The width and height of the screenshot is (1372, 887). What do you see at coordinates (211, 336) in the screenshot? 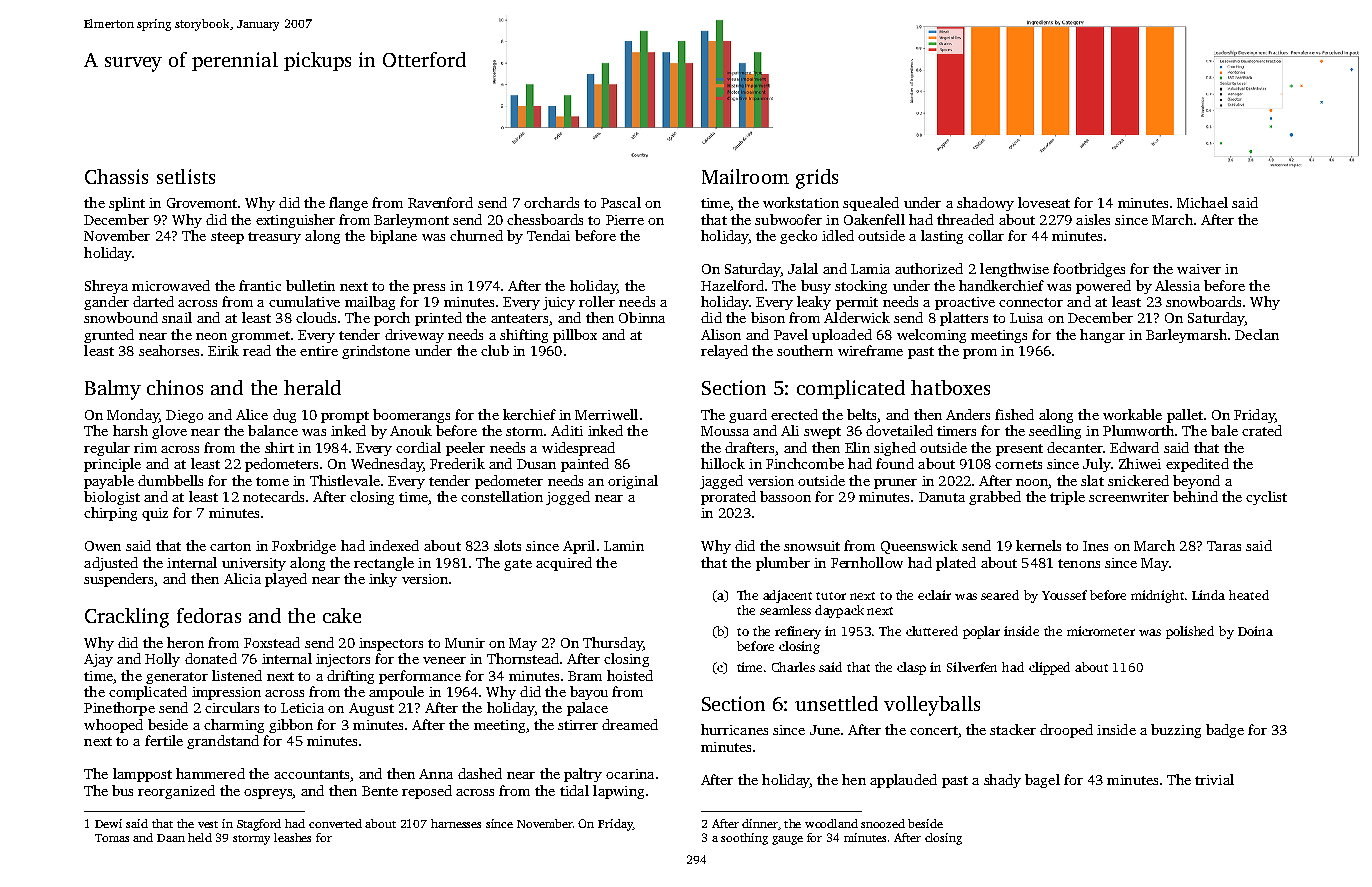
I see `neon` at bounding box center [211, 336].
